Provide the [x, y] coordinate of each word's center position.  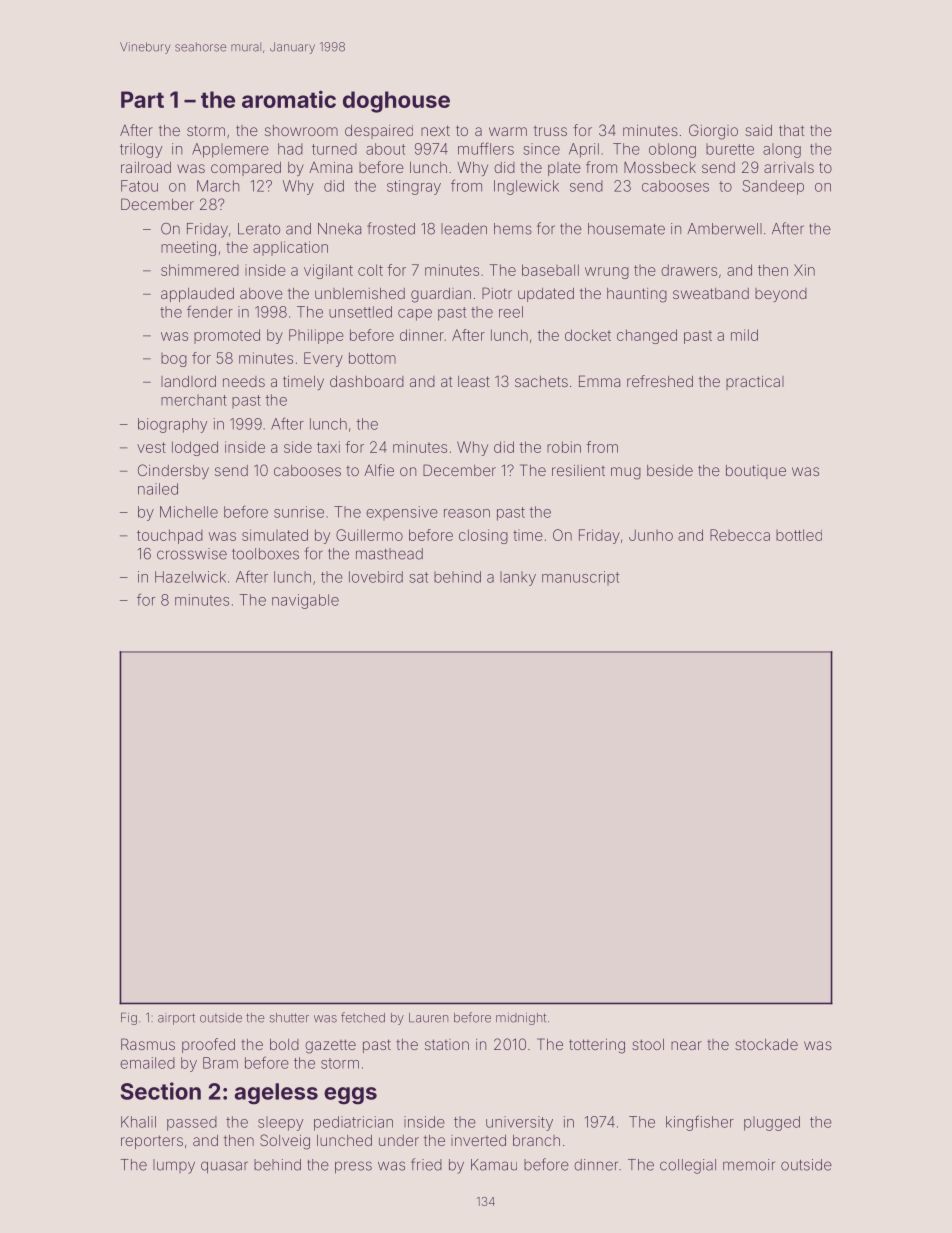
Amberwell [725, 229]
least [474, 381]
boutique [756, 472]
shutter [289, 1018]
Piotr [497, 293]
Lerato [259, 229]
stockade [766, 1044]
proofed [208, 1045]
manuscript [580, 578]
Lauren [428, 1018]
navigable [305, 601]
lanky [518, 578]
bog [174, 360]
